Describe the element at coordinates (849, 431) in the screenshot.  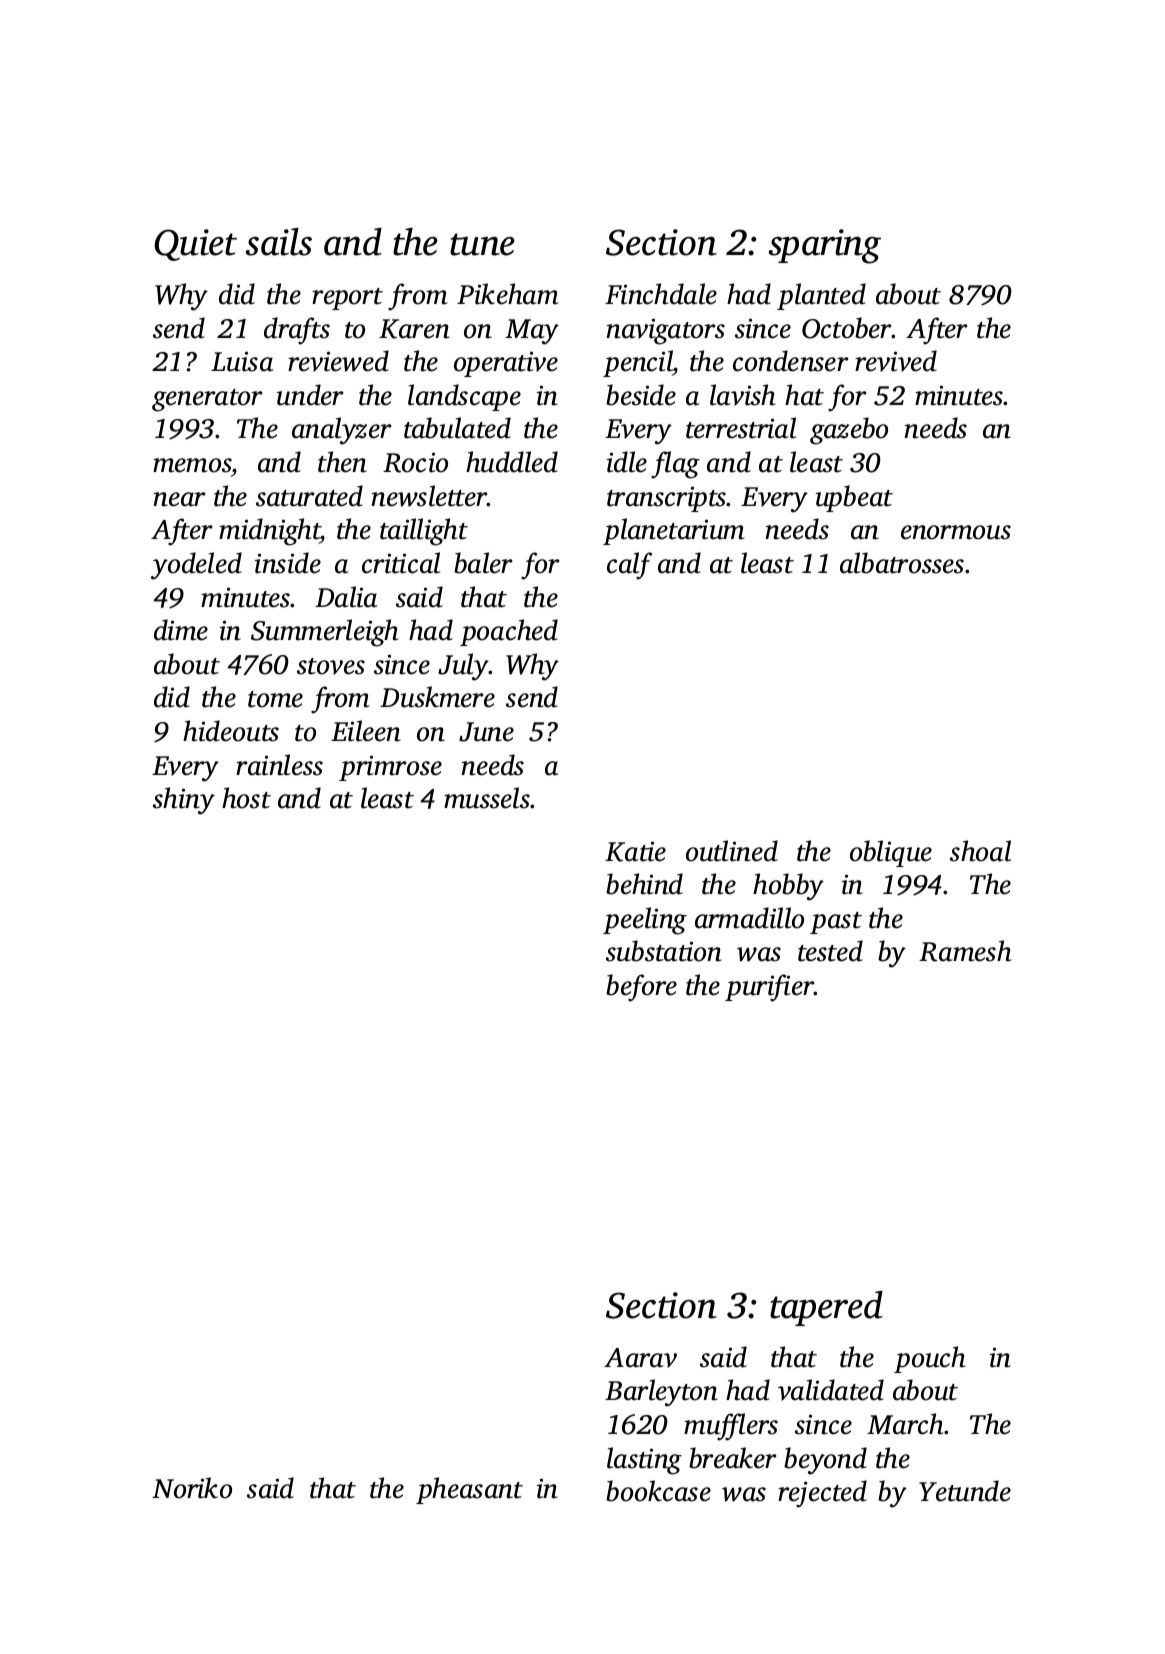
I see `gazebo` at that location.
